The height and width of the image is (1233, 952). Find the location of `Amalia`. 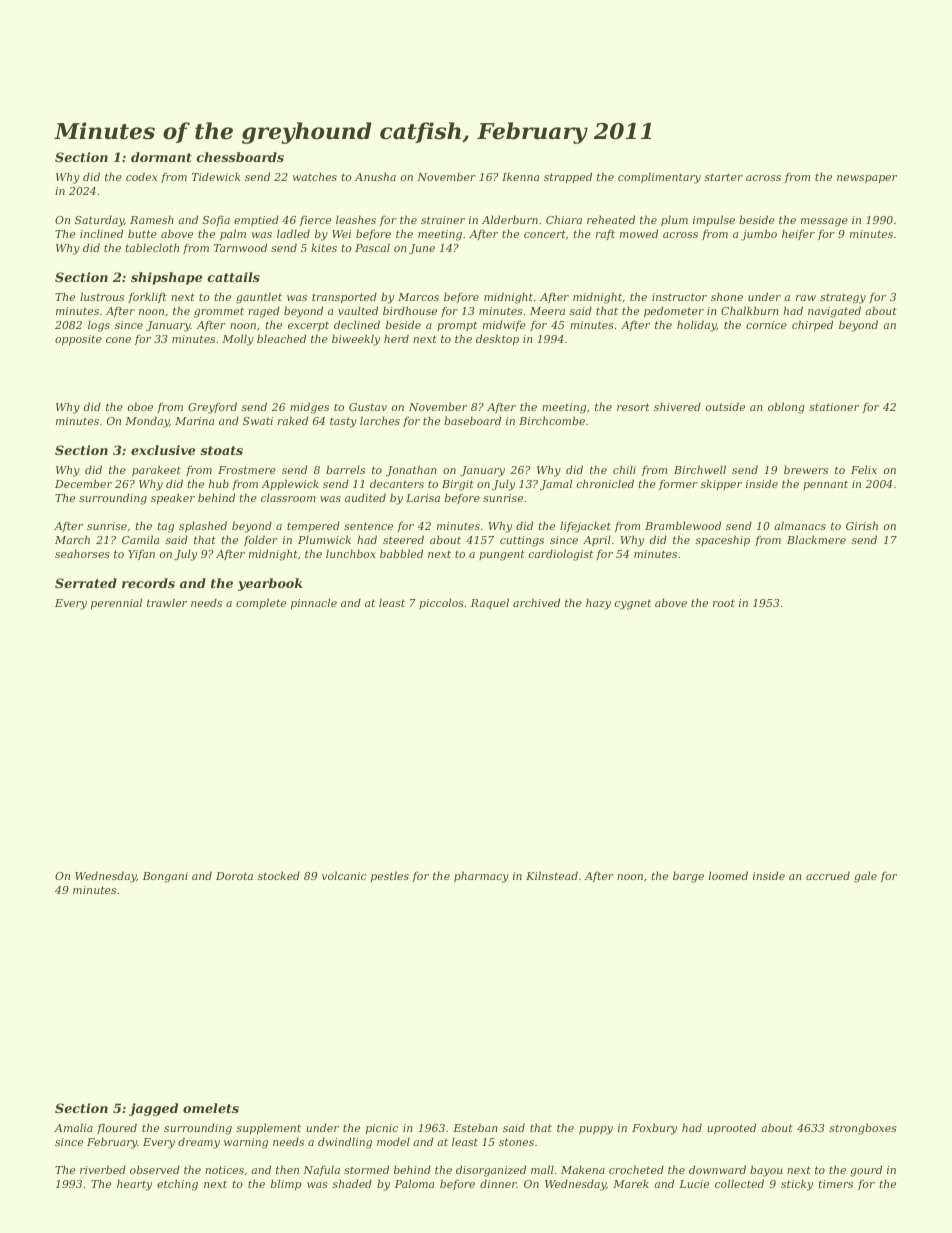

Amalia is located at coordinates (73, 1127).
